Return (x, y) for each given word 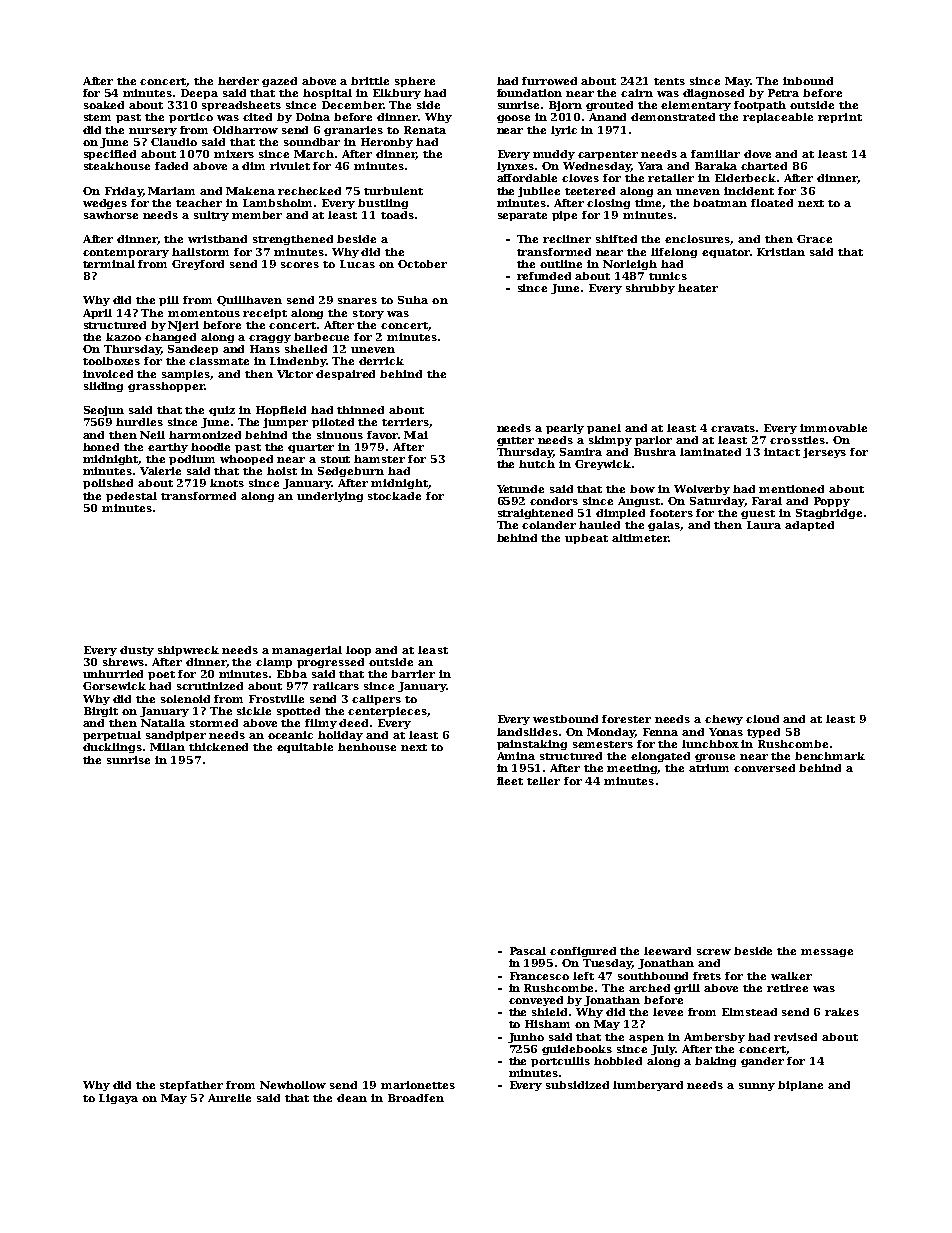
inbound (808, 81)
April (97, 314)
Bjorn (565, 106)
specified (110, 155)
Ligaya (118, 1099)
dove (757, 154)
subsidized (577, 1085)
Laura (764, 525)
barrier (413, 674)
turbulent (393, 191)
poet (161, 675)
